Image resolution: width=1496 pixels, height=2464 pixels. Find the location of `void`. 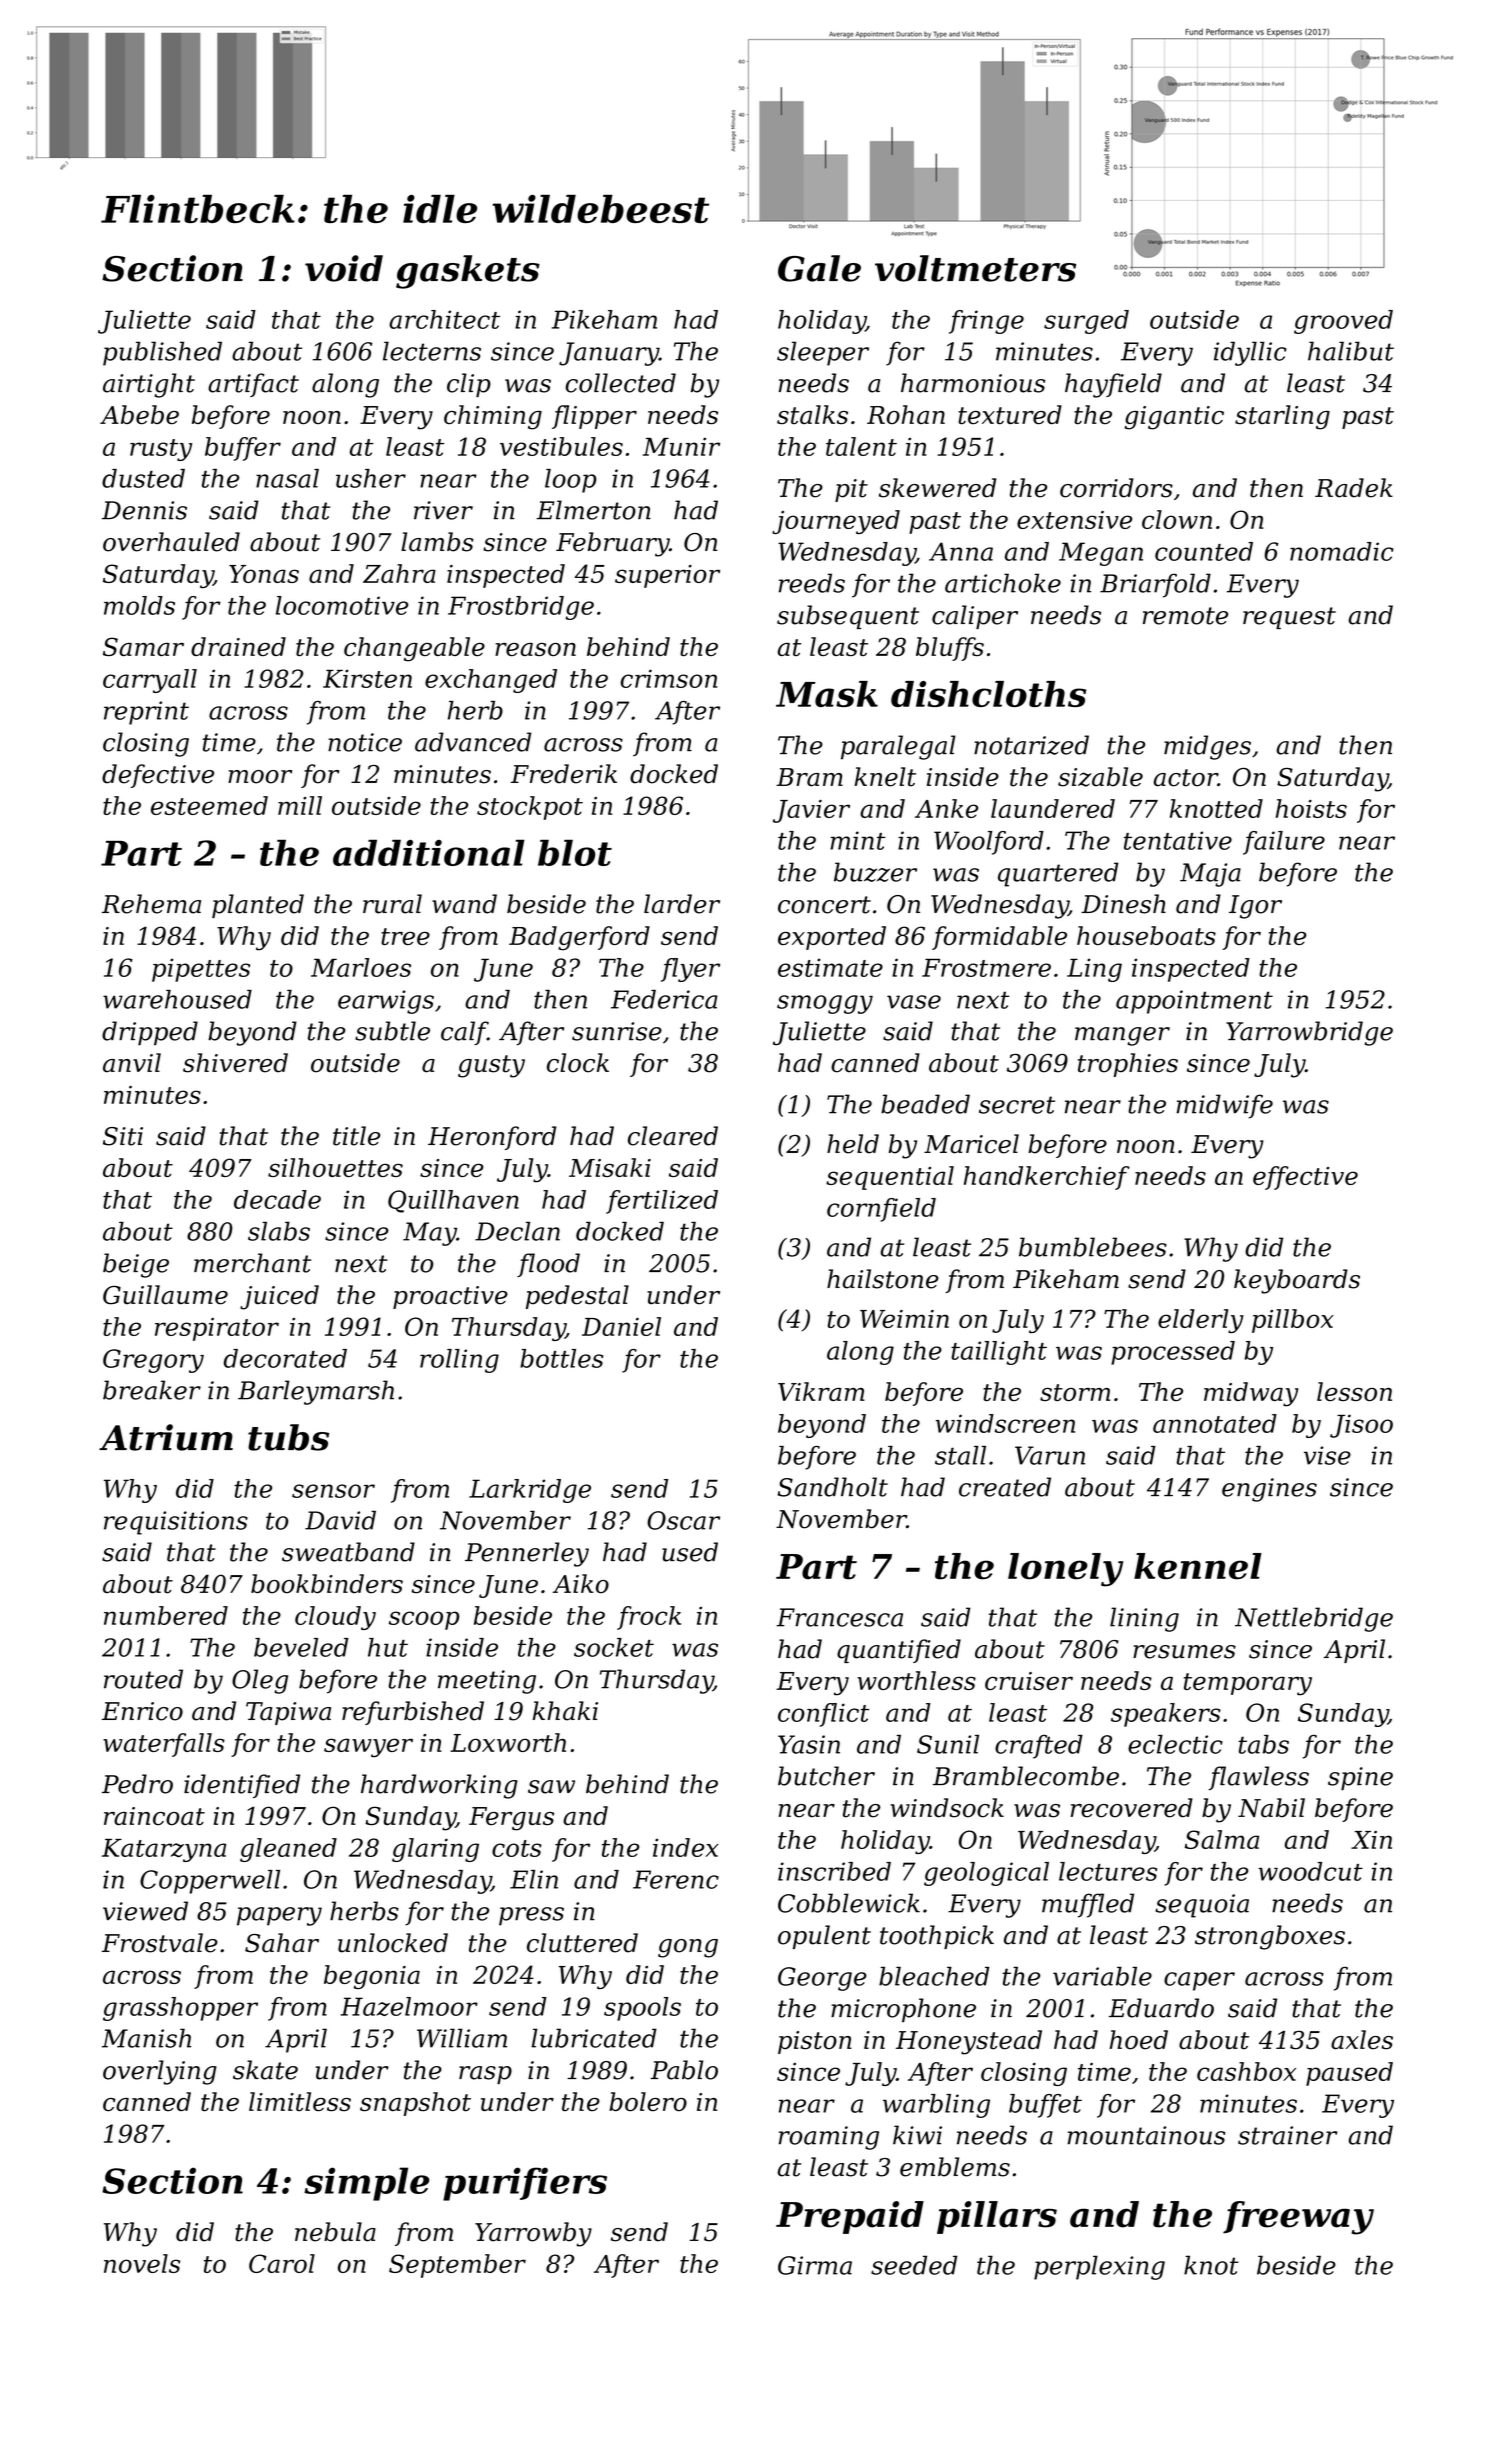

void is located at coordinates (344, 268).
